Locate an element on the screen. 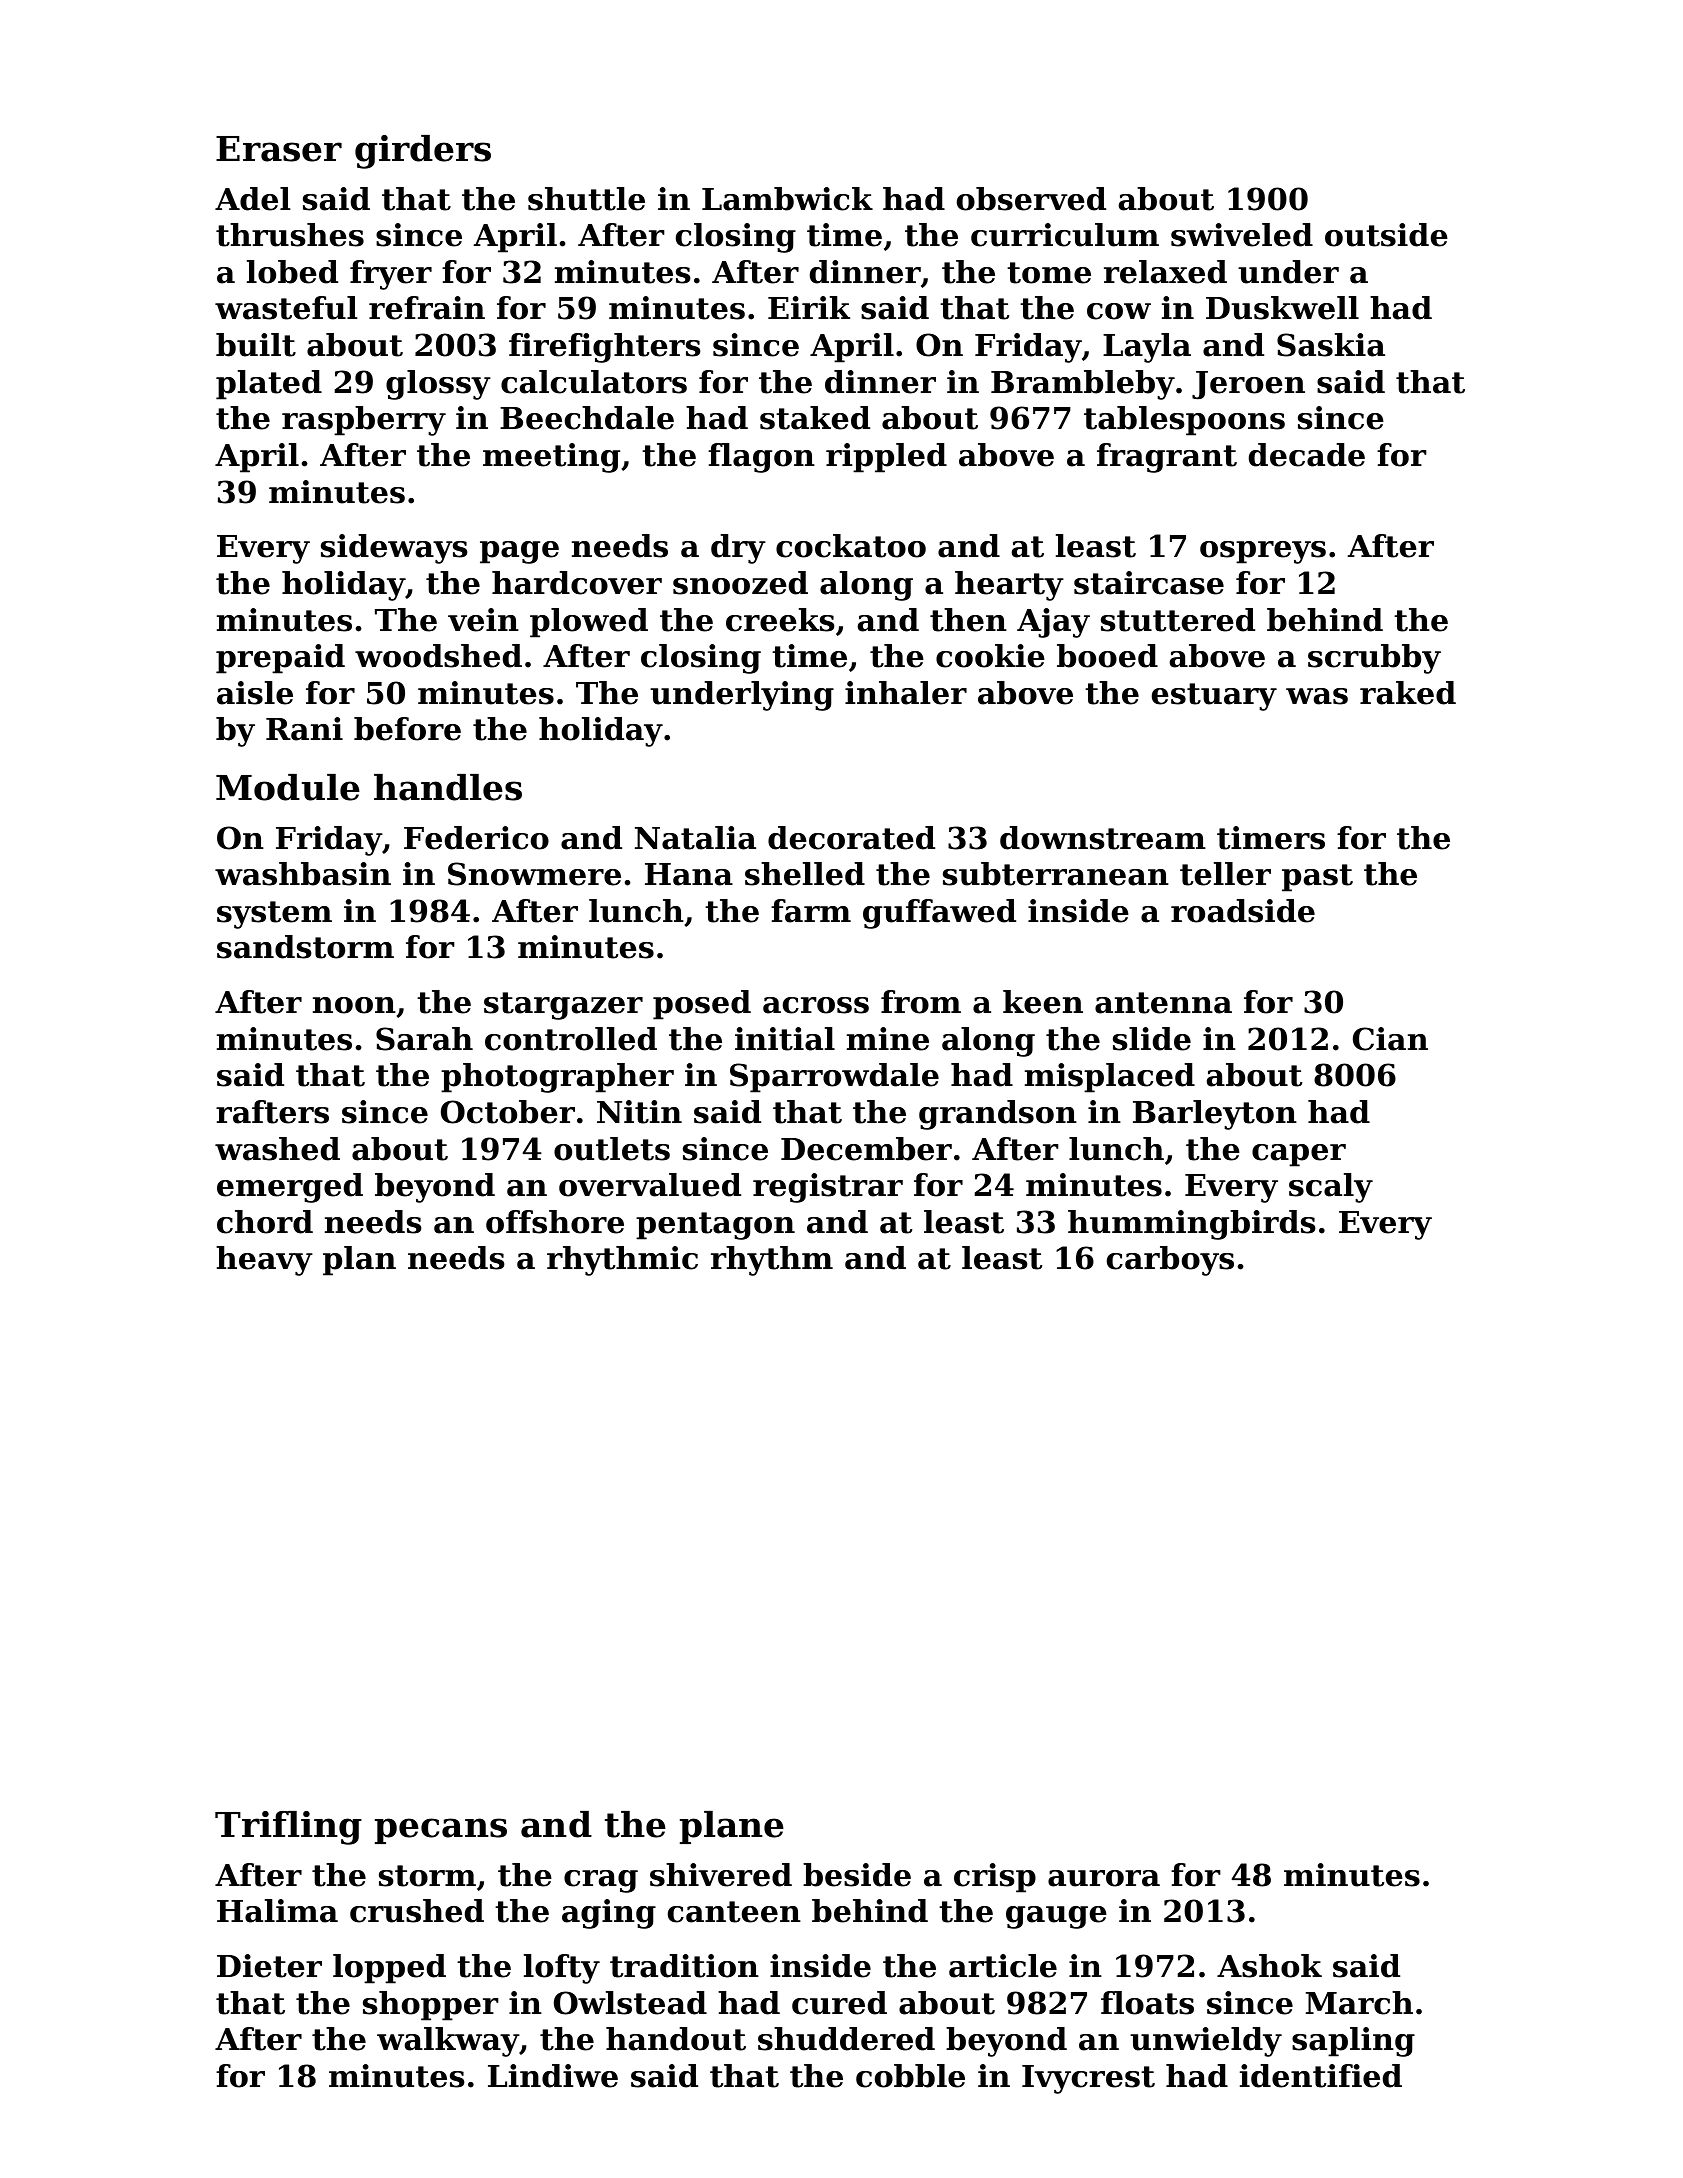  outside is located at coordinates (1386, 235).
